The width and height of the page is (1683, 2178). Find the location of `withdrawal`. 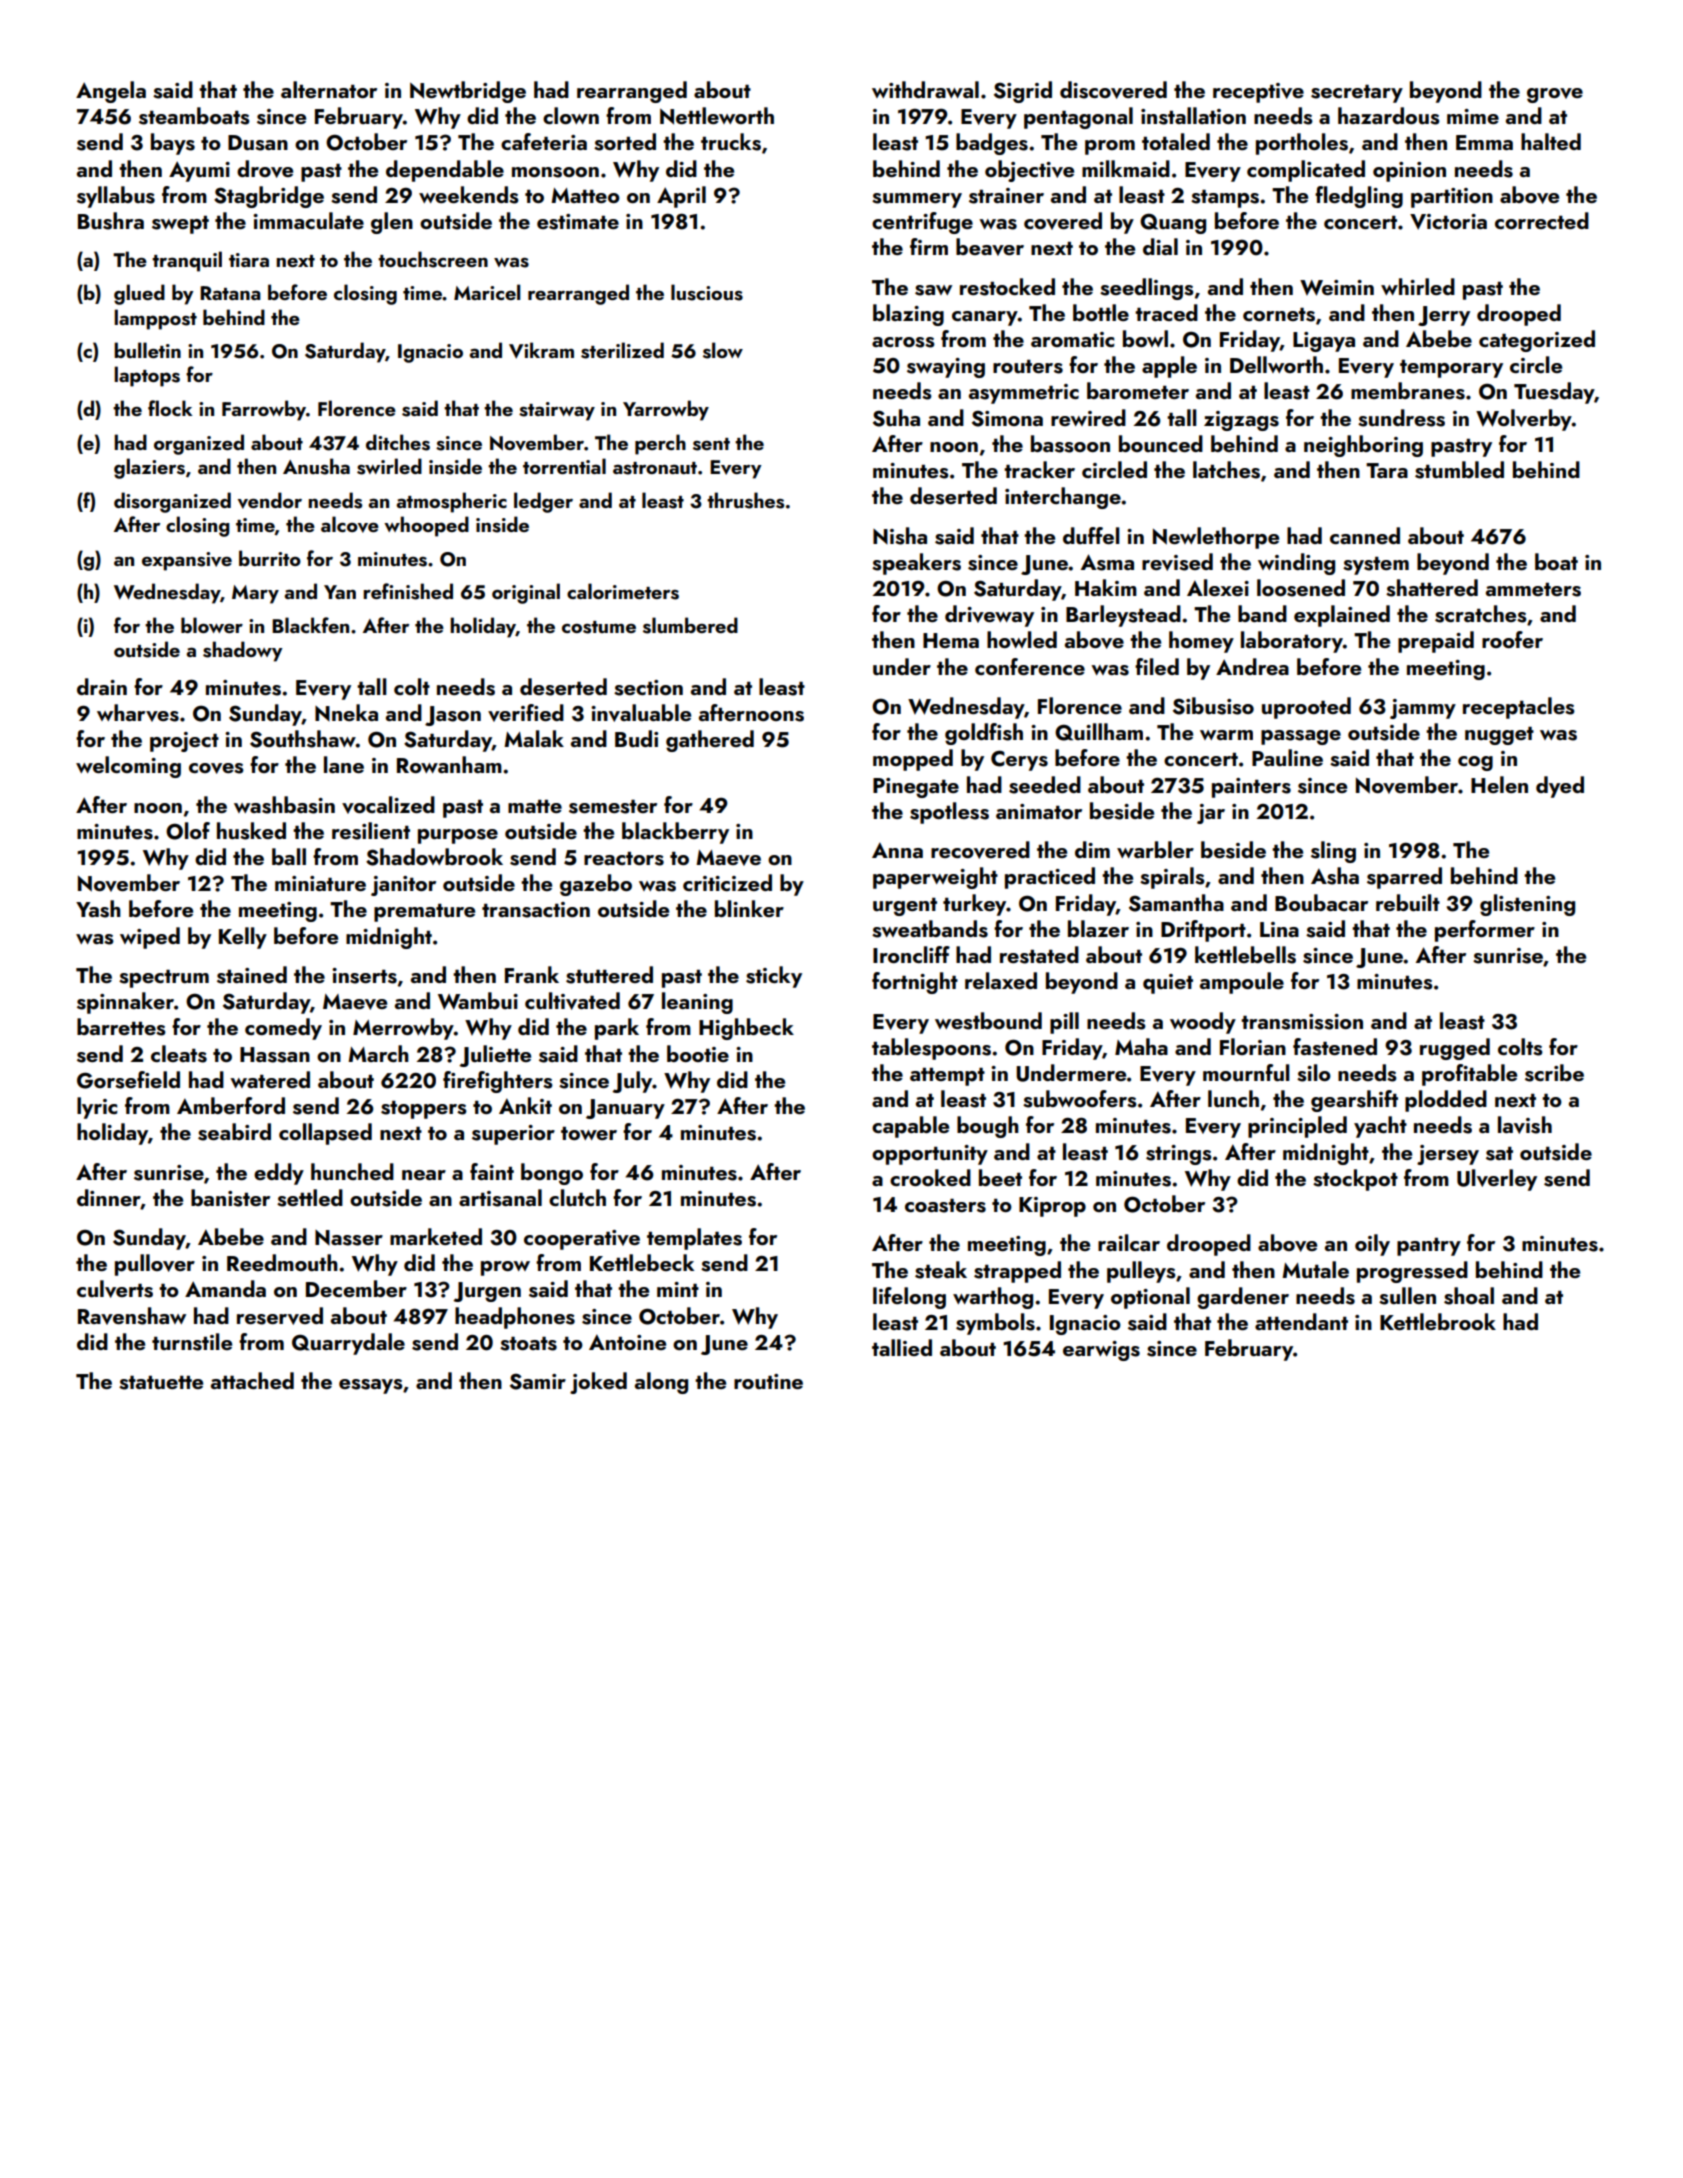

withdrawal is located at coordinates (925, 89).
